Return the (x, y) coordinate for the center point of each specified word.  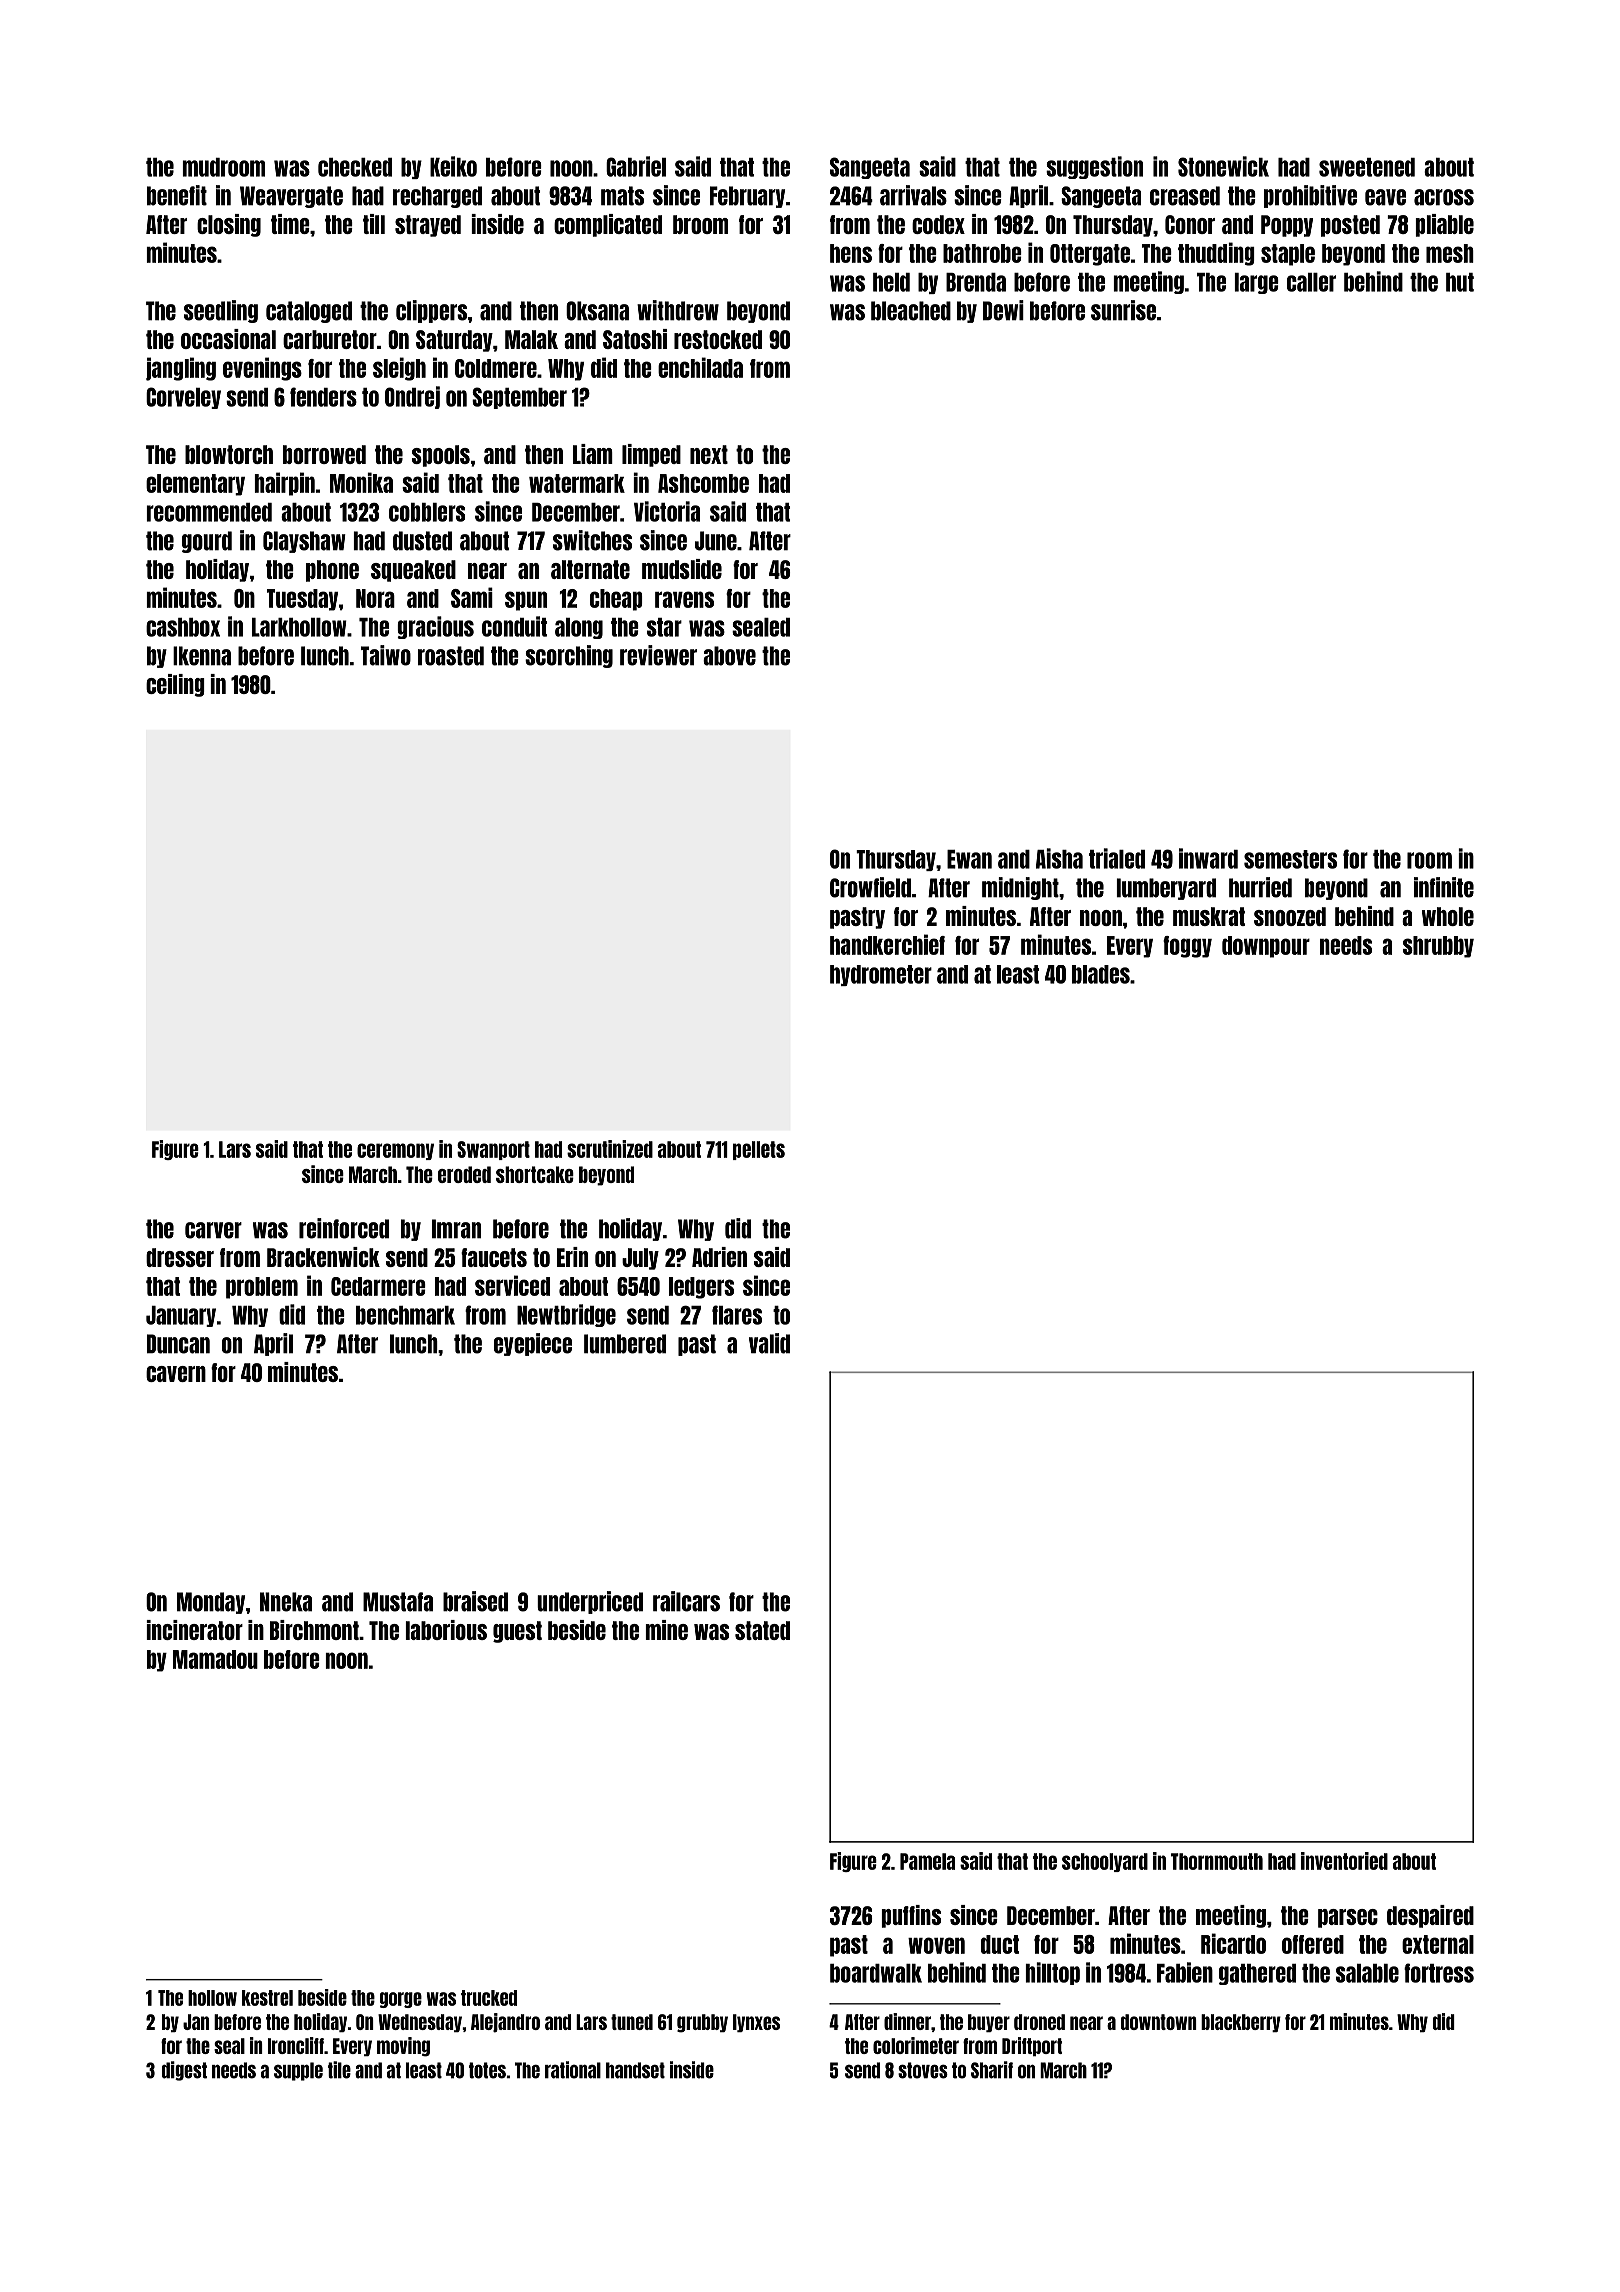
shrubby (1438, 947)
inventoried (1344, 1861)
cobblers (427, 512)
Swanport (493, 1150)
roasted (451, 656)
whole (1448, 916)
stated (762, 1630)
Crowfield (870, 887)
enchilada (700, 367)
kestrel (267, 1998)
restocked (718, 339)
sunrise (1123, 310)
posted (1350, 226)
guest (517, 1632)
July (640, 1259)
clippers (431, 311)
